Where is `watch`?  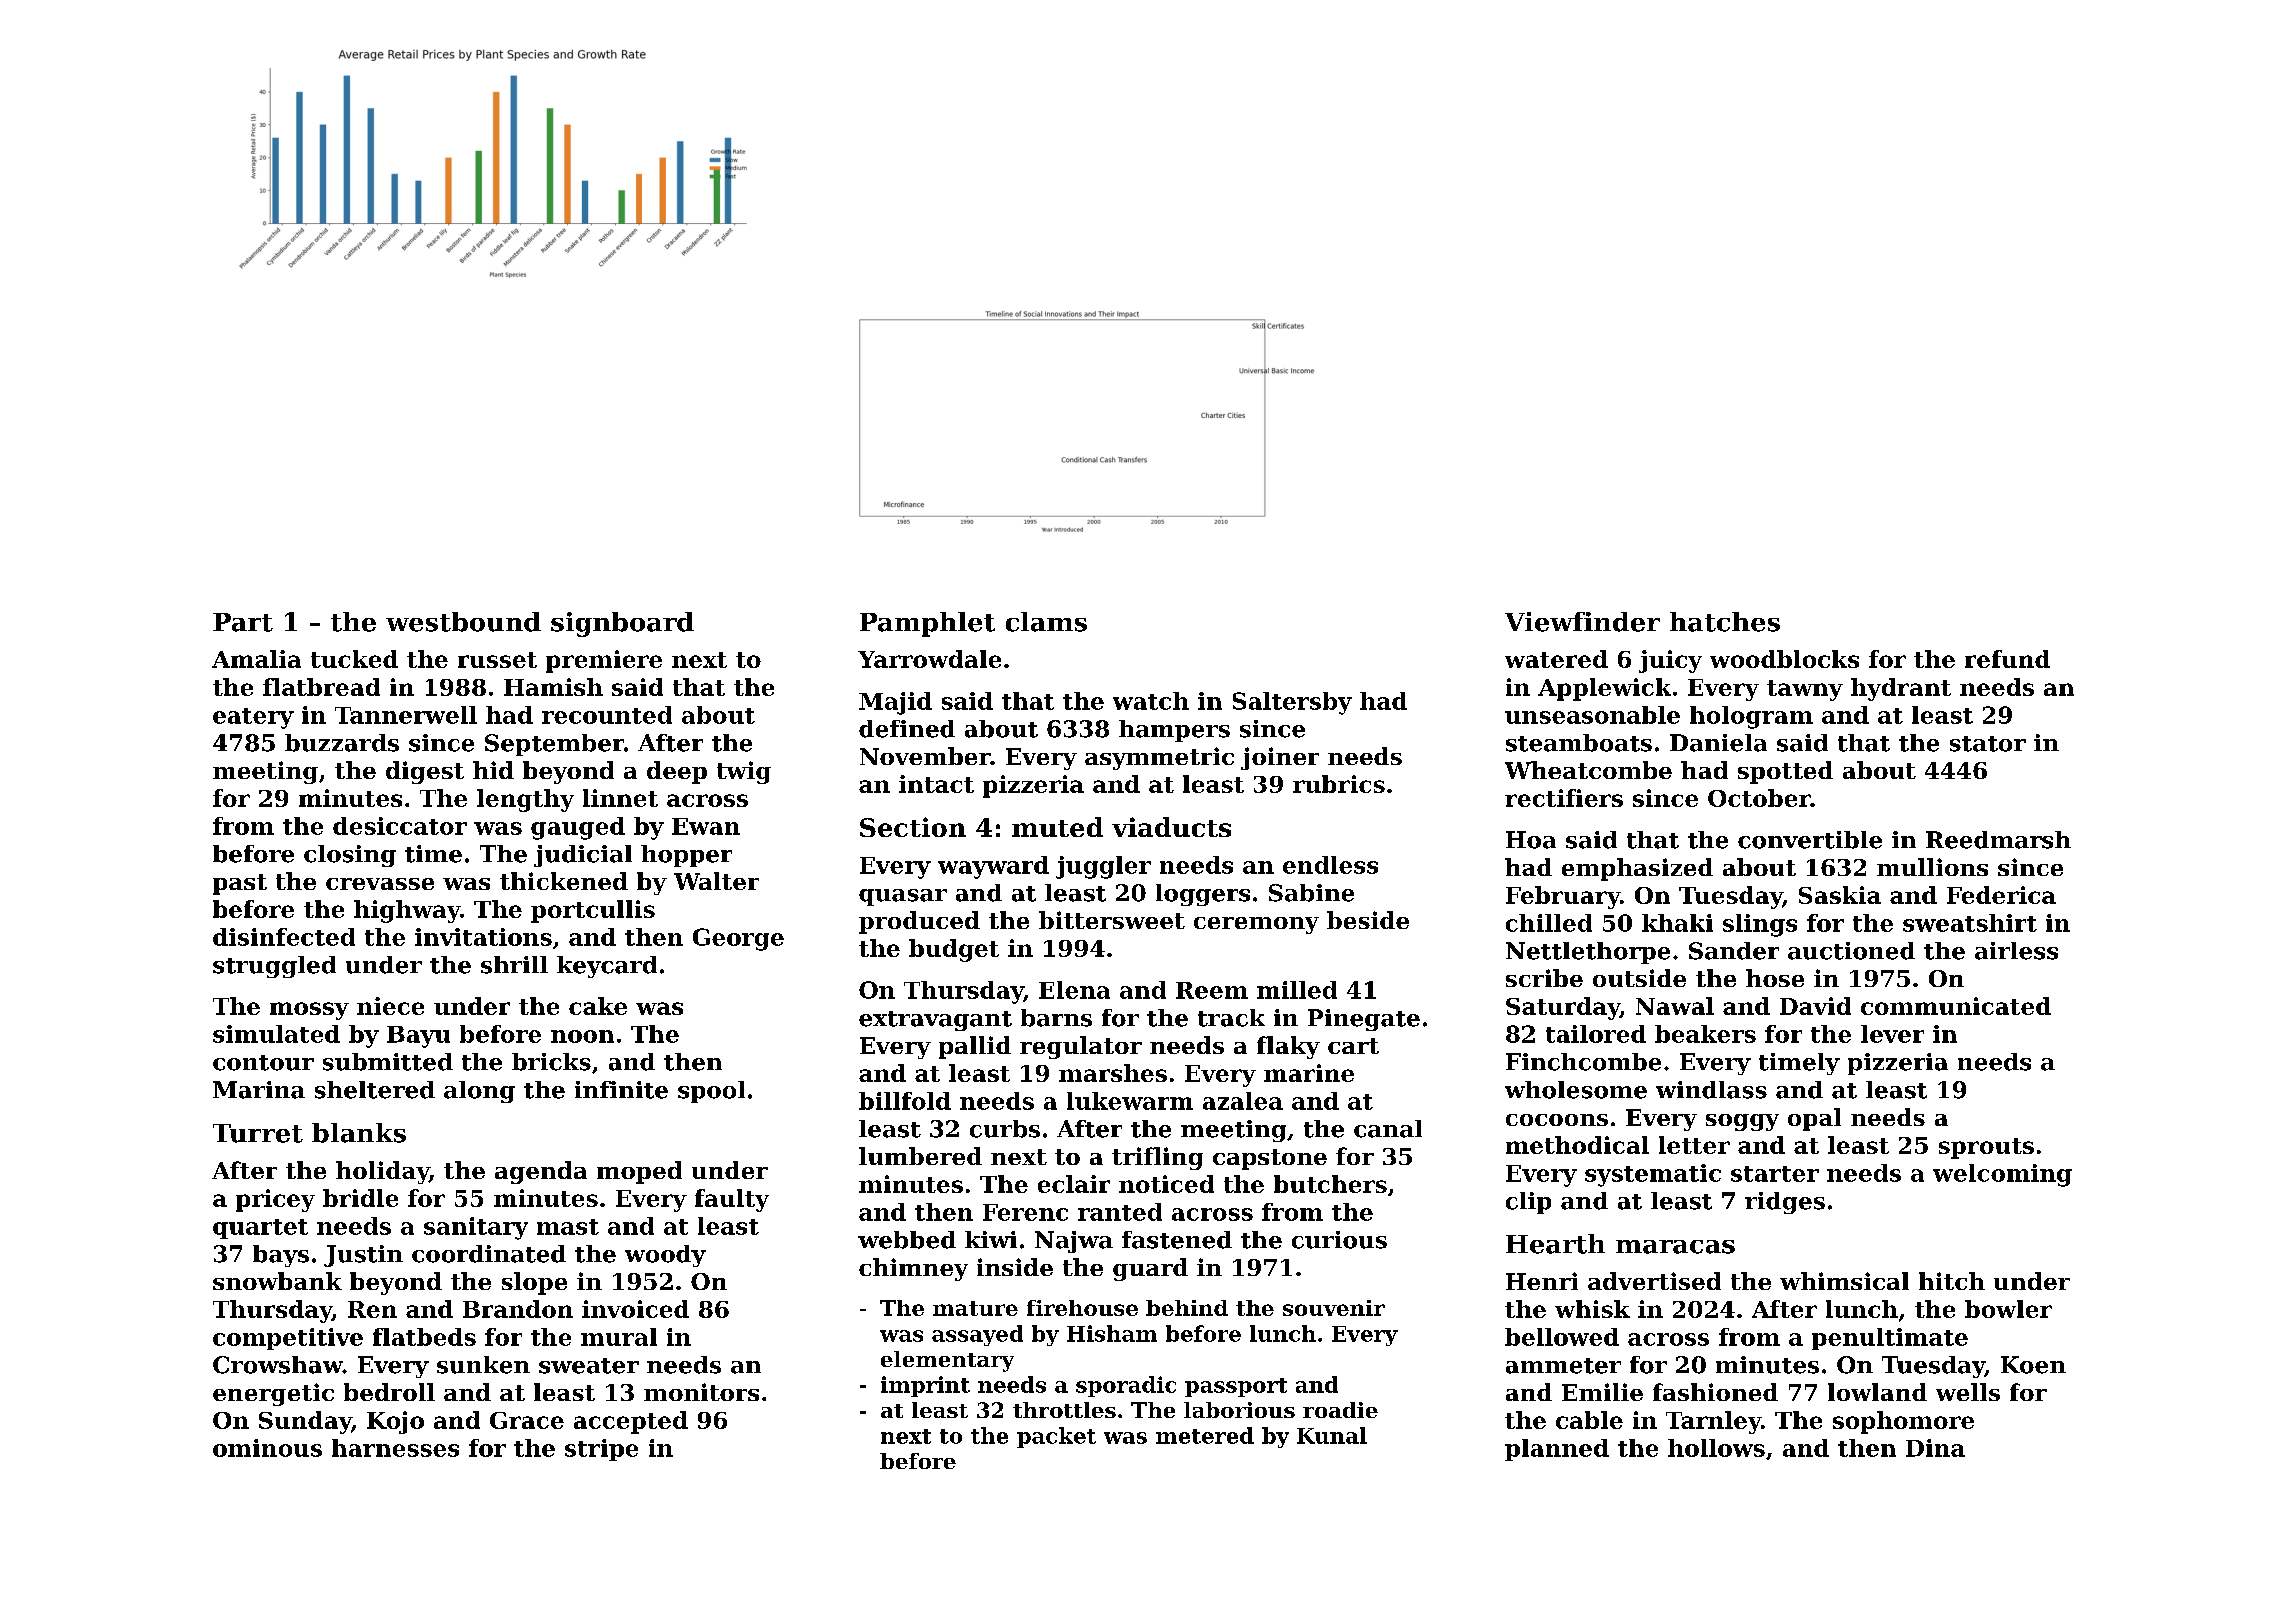
watch is located at coordinates (1151, 701).
